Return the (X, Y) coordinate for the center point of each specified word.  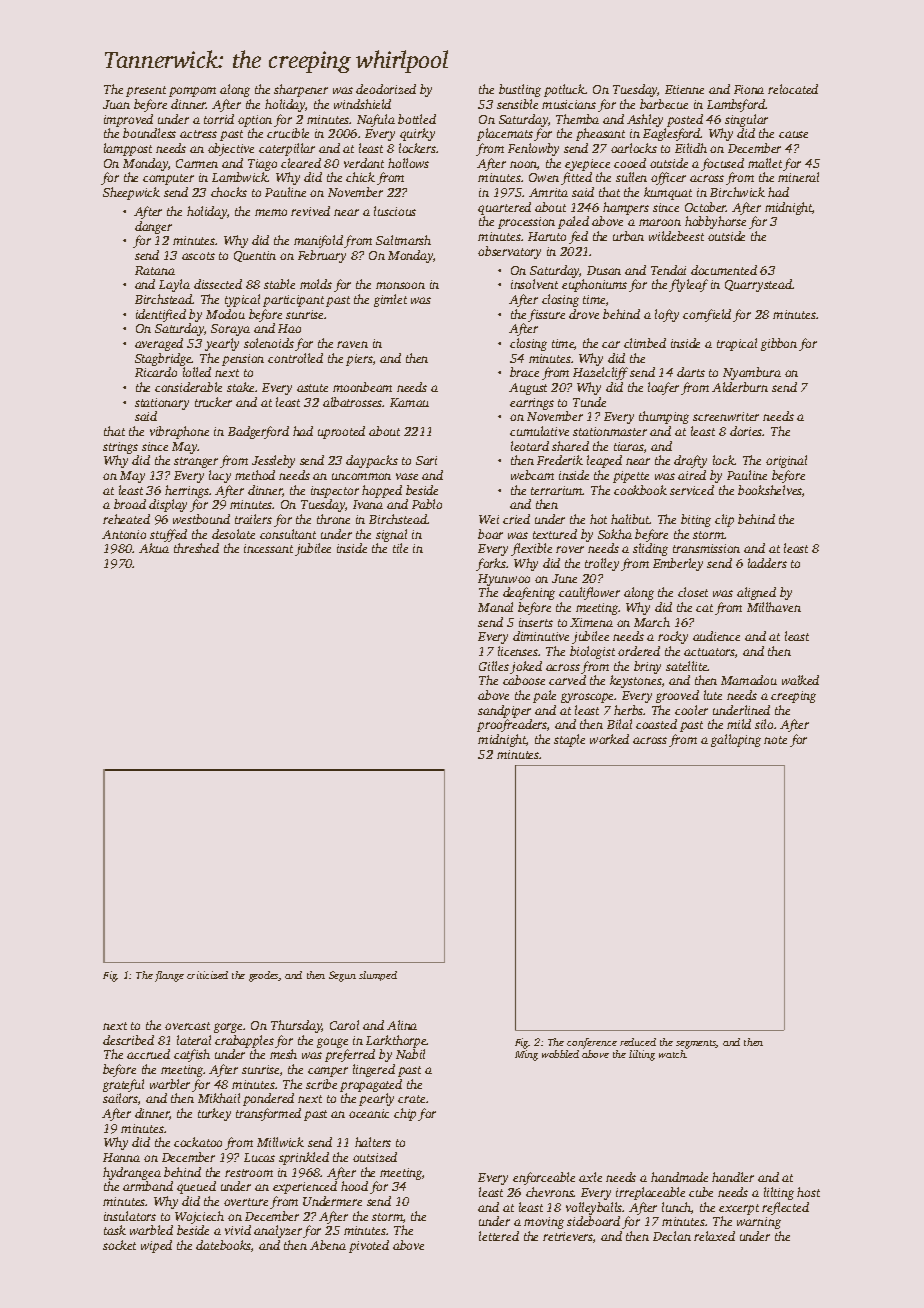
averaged (159, 344)
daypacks (372, 461)
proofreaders (512, 725)
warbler (170, 1084)
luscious (395, 211)
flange (169, 976)
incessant (268, 548)
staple (569, 740)
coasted (656, 724)
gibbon (779, 344)
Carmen (197, 163)
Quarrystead (758, 285)
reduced (638, 1042)
